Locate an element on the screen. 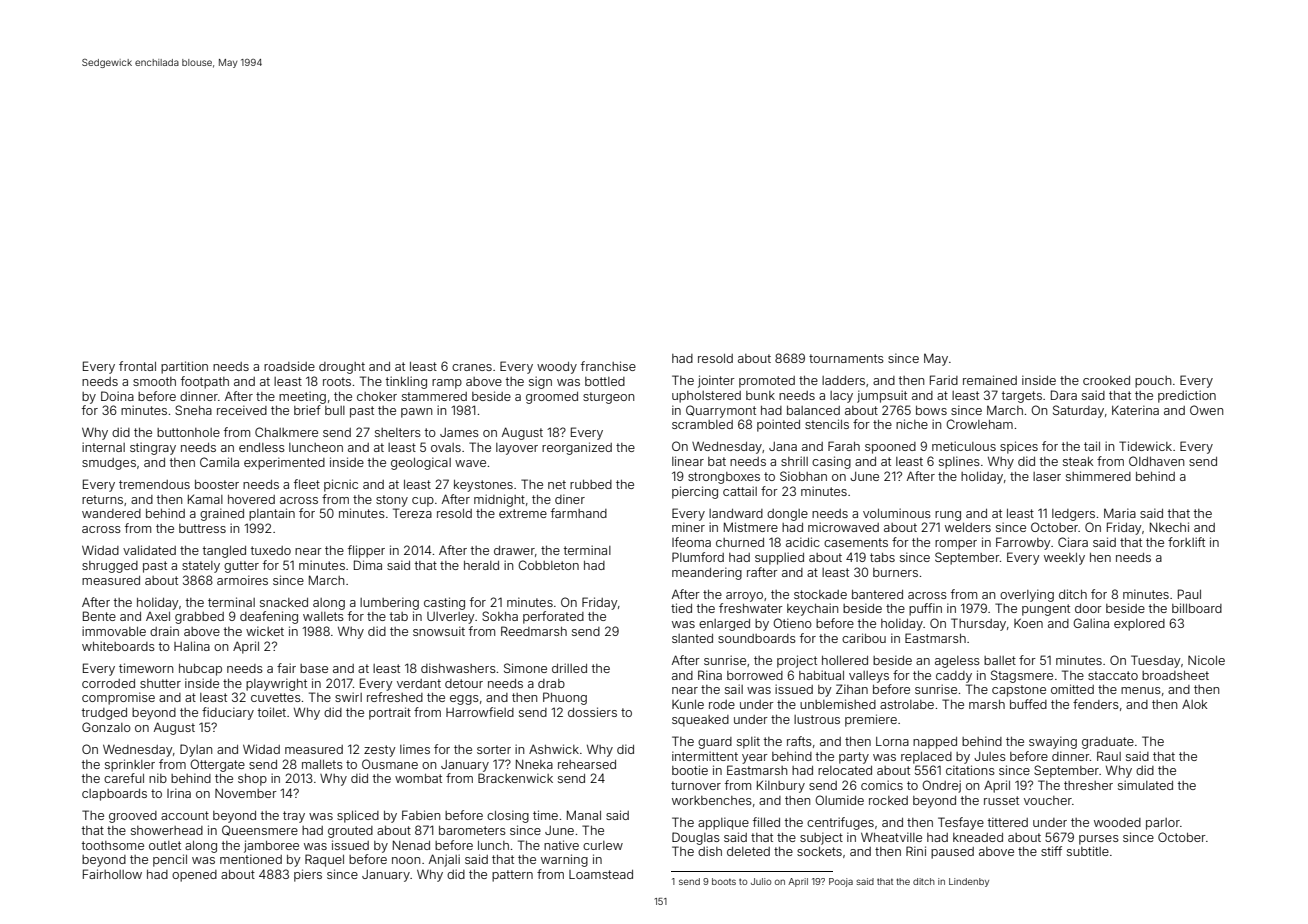 The image size is (1308, 924). Farrowby is located at coordinates (1023, 543).
